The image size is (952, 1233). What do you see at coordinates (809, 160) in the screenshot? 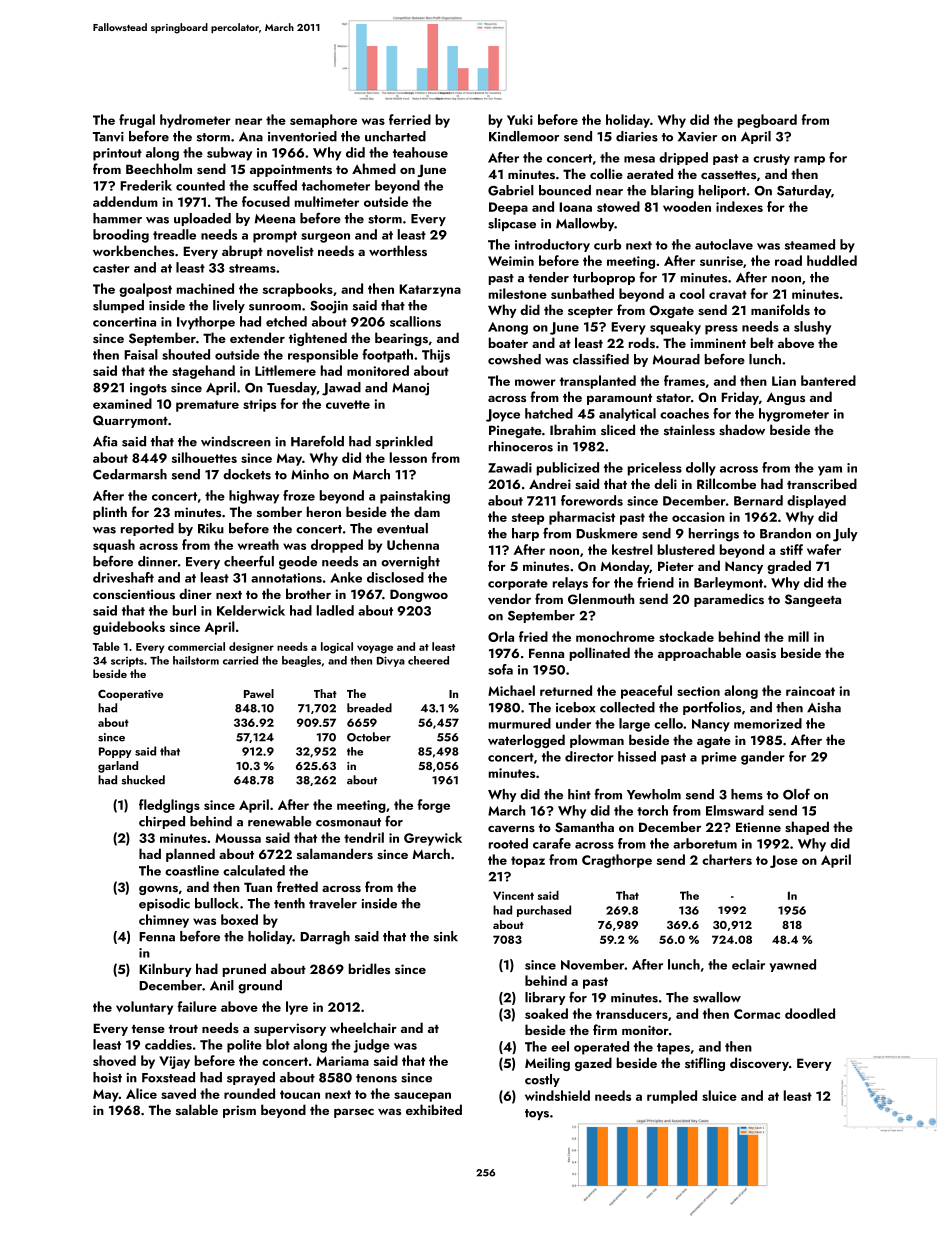
I see `ramp` at bounding box center [809, 160].
